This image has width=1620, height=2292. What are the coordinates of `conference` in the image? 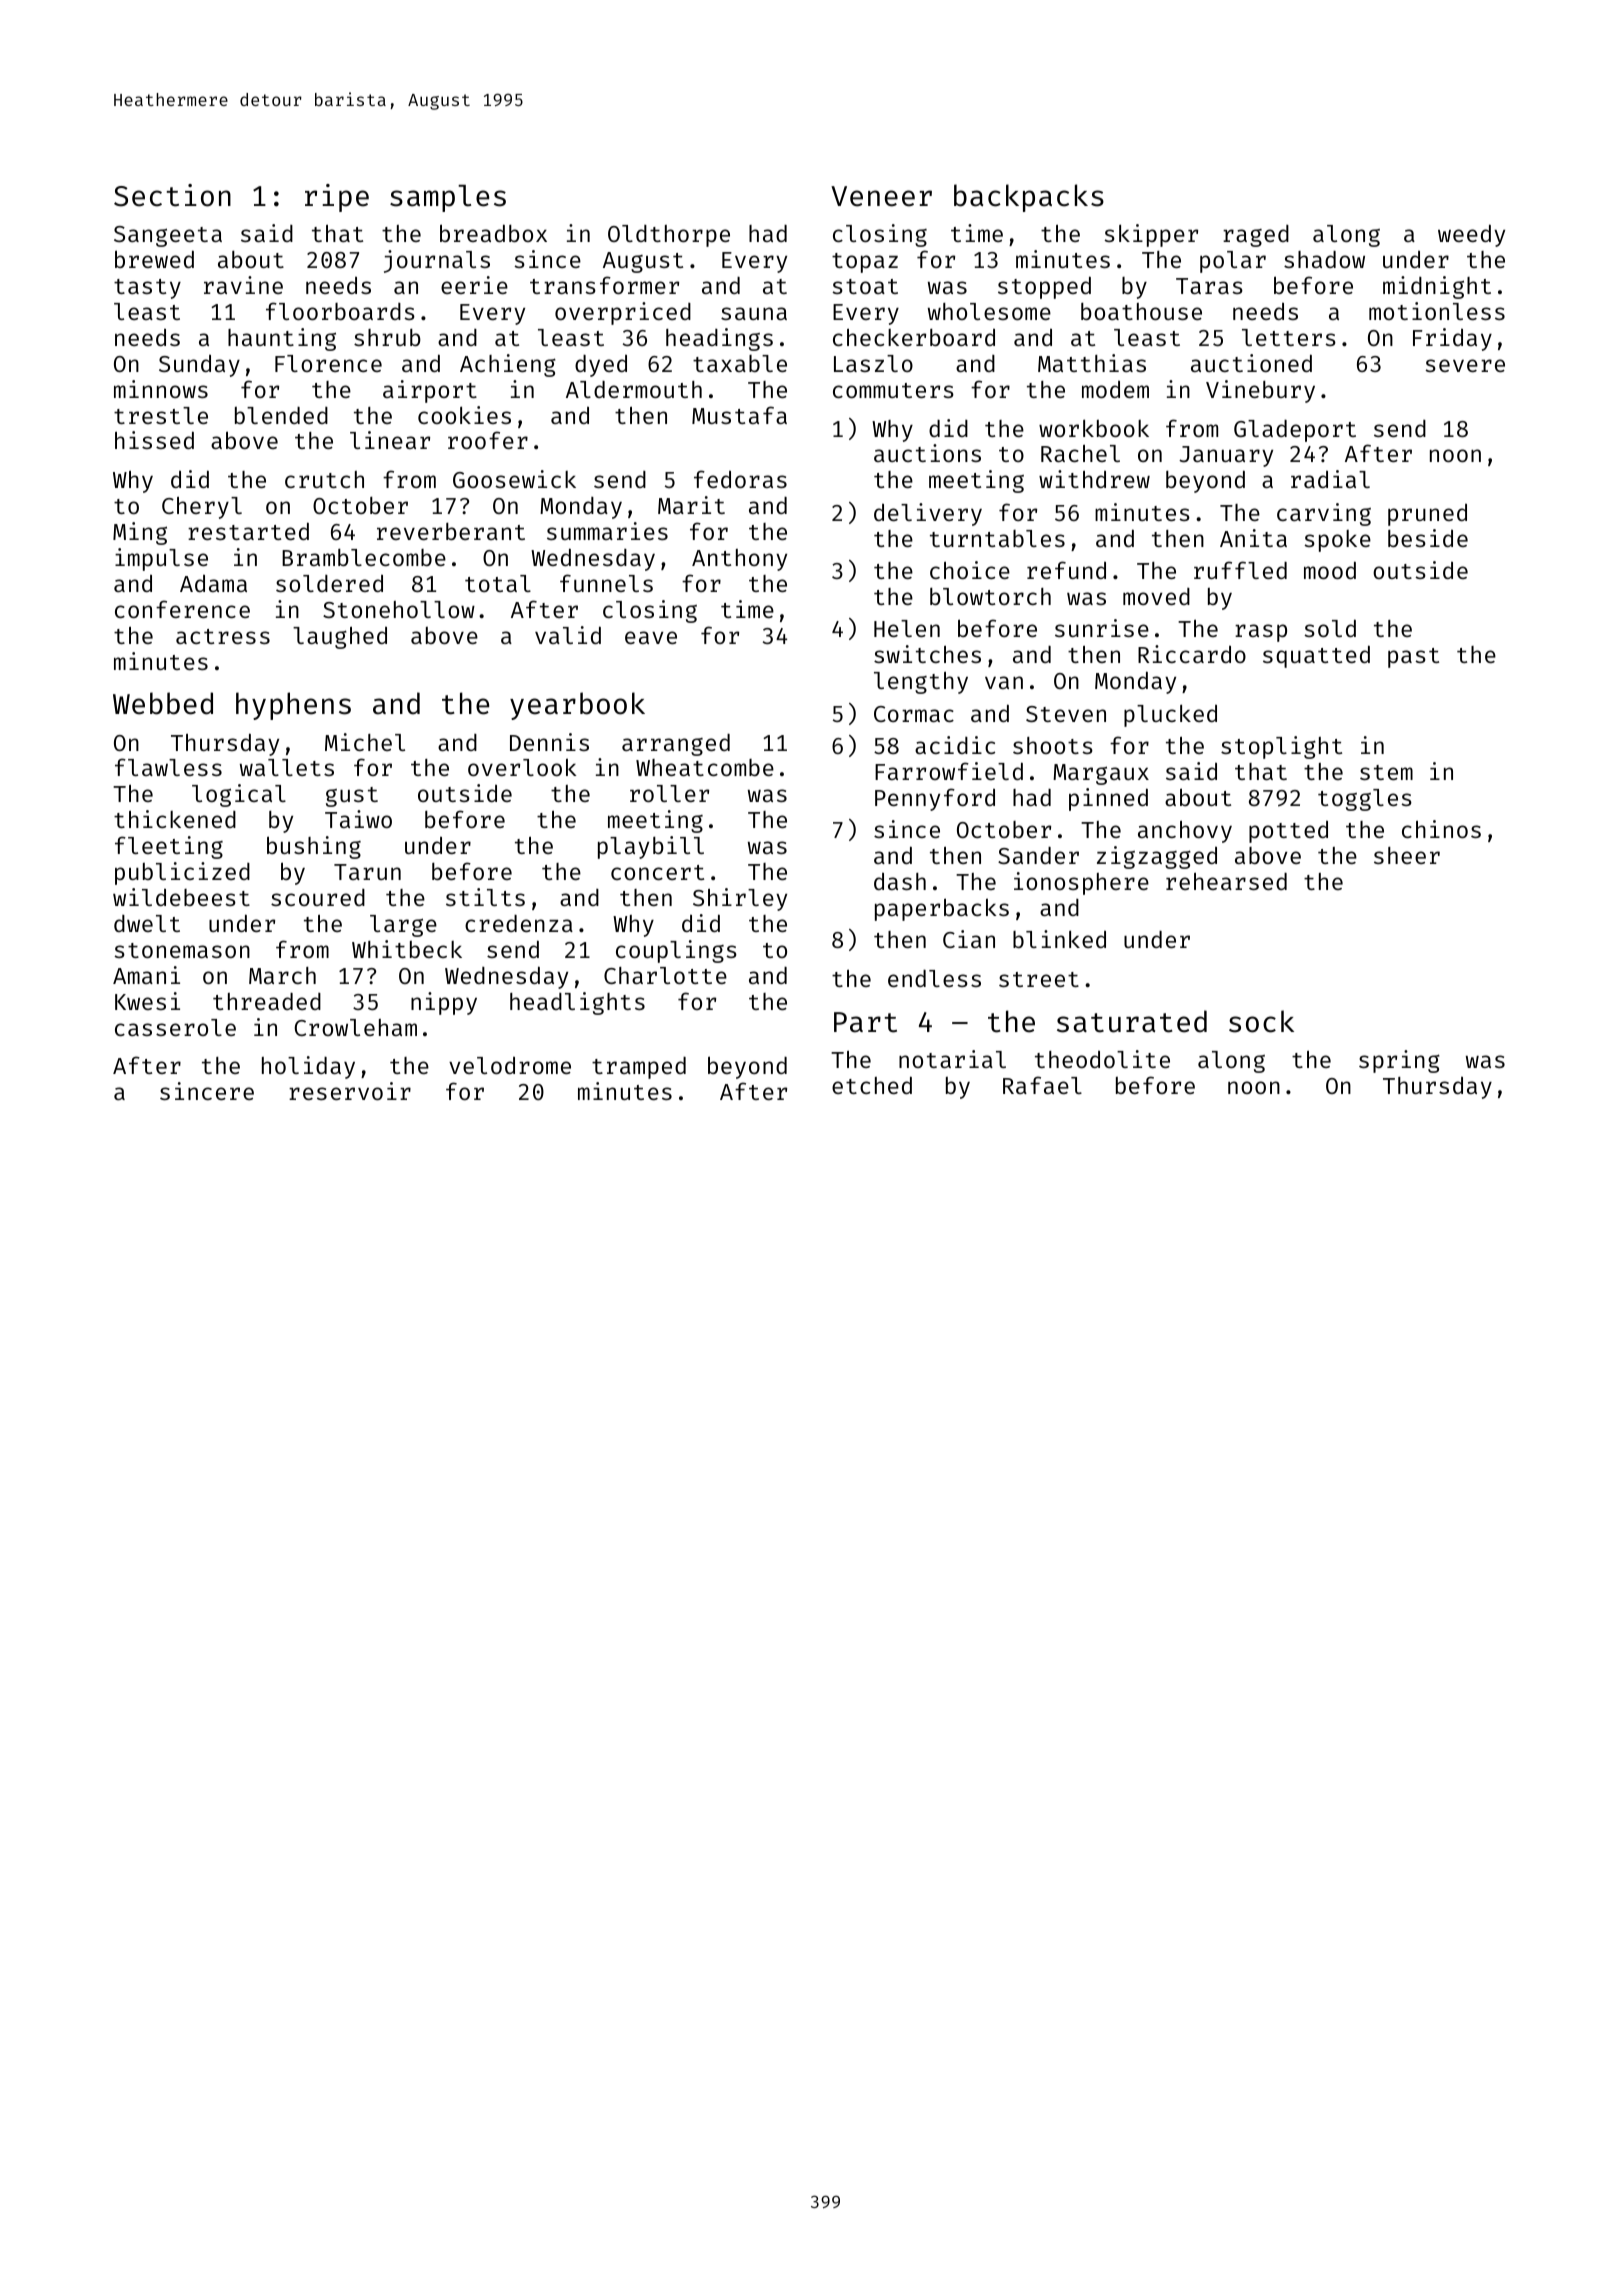 It's located at (182, 609).
